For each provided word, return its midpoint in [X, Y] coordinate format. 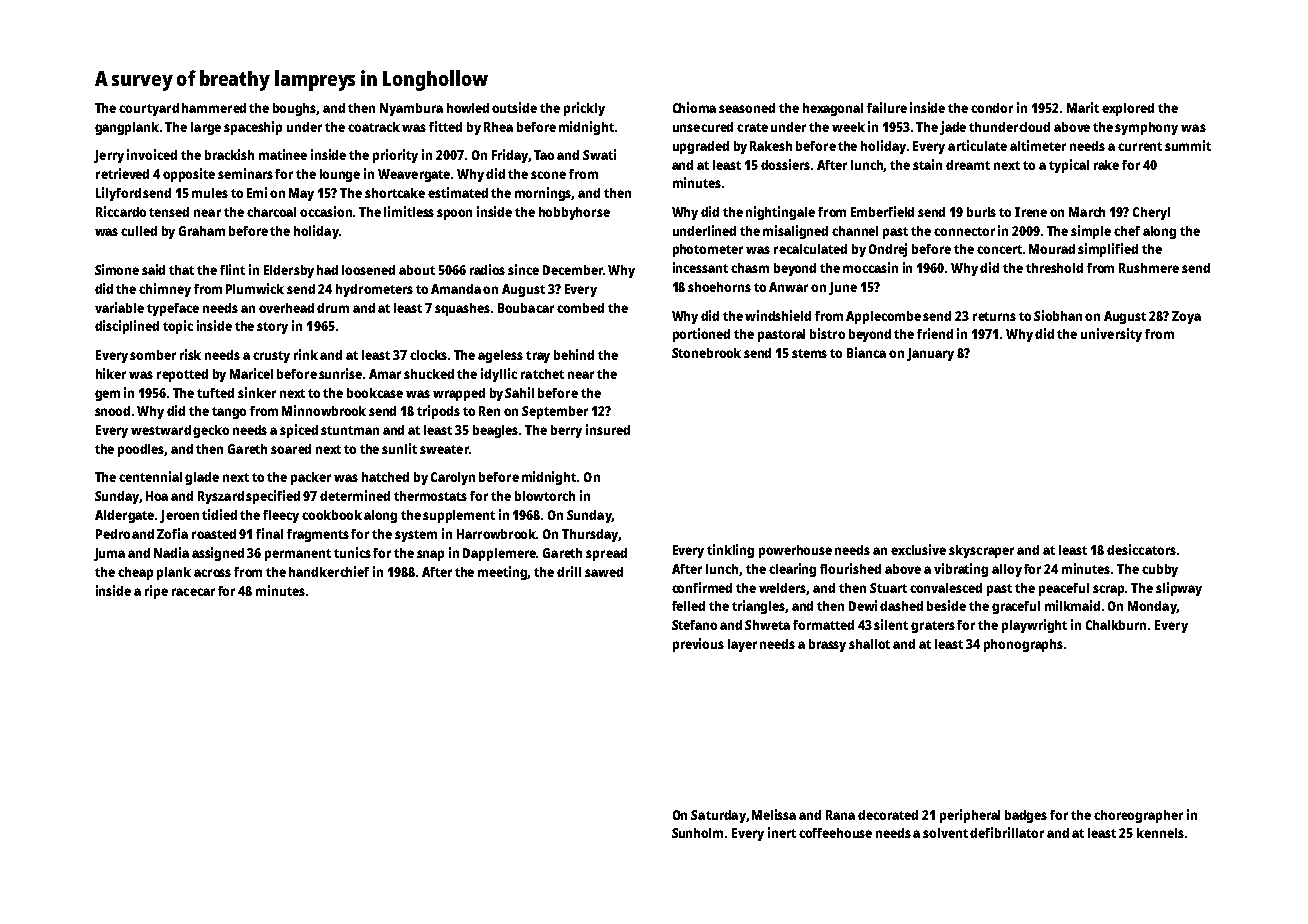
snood [112, 411]
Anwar [788, 287]
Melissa [774, 814]
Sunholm [697, 833]
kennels [1160, 833]
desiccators [1141, 549]
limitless [409, 211]
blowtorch [545, 496]
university [1111, 335]
